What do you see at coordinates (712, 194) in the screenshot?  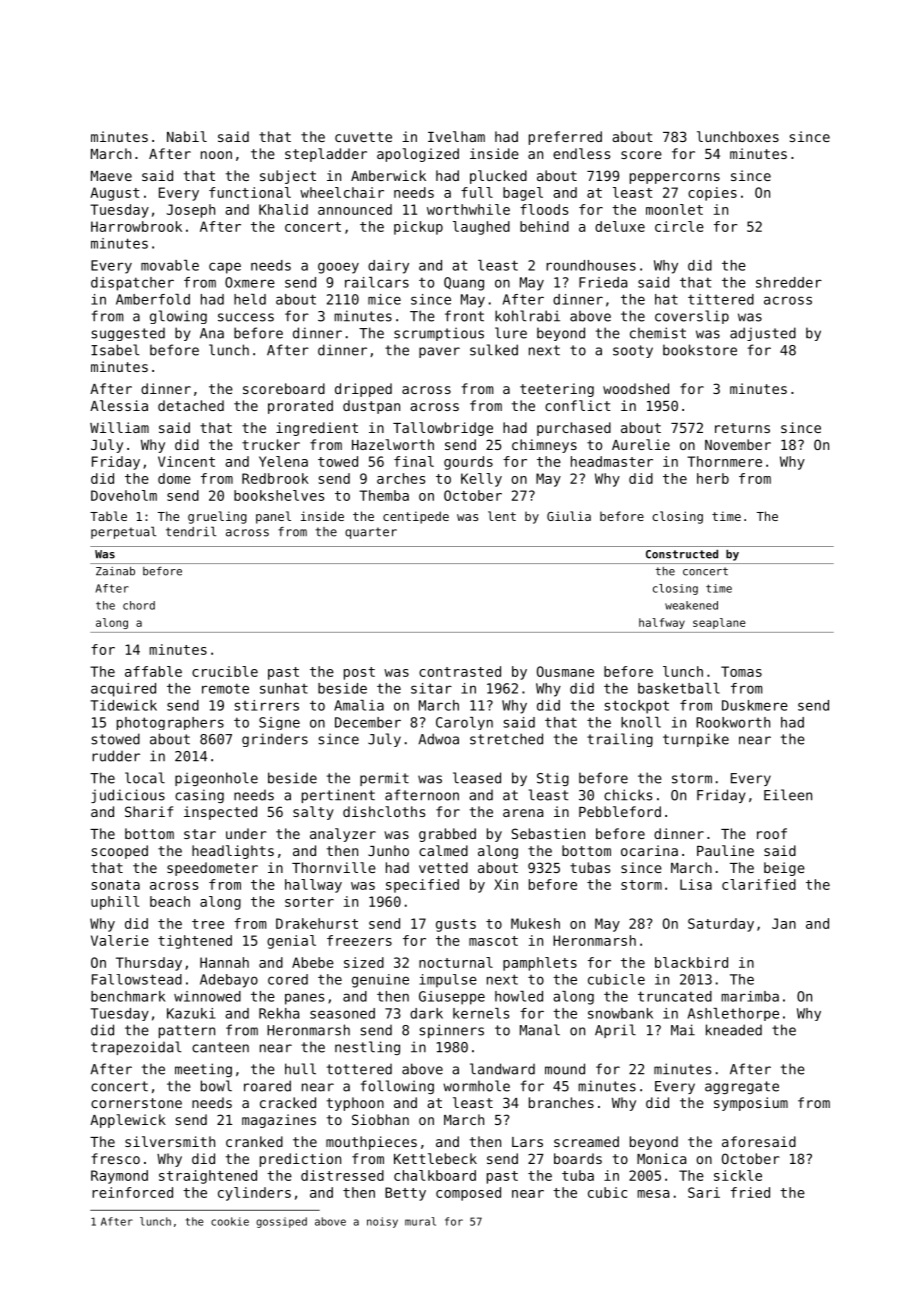 I see `copies` at bounding box center [712, 194].
